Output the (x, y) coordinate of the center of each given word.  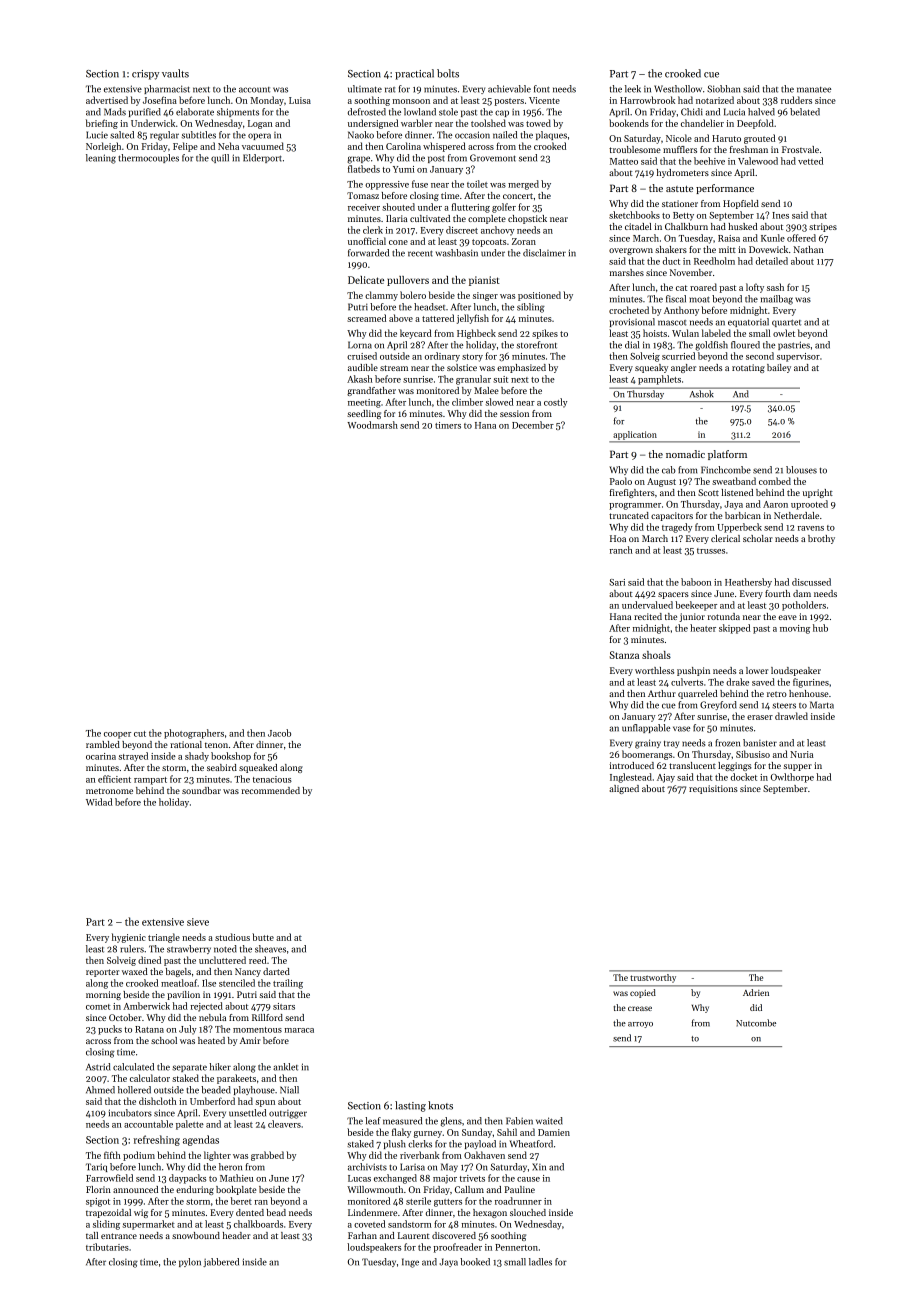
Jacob (279, 733)
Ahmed (100, 1090)
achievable (509, 89)
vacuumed (263, 146)
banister (760, 743)
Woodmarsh (372, 425)
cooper (117, 735)
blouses (801, 470)
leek (633, 89)
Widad (99, 802)
